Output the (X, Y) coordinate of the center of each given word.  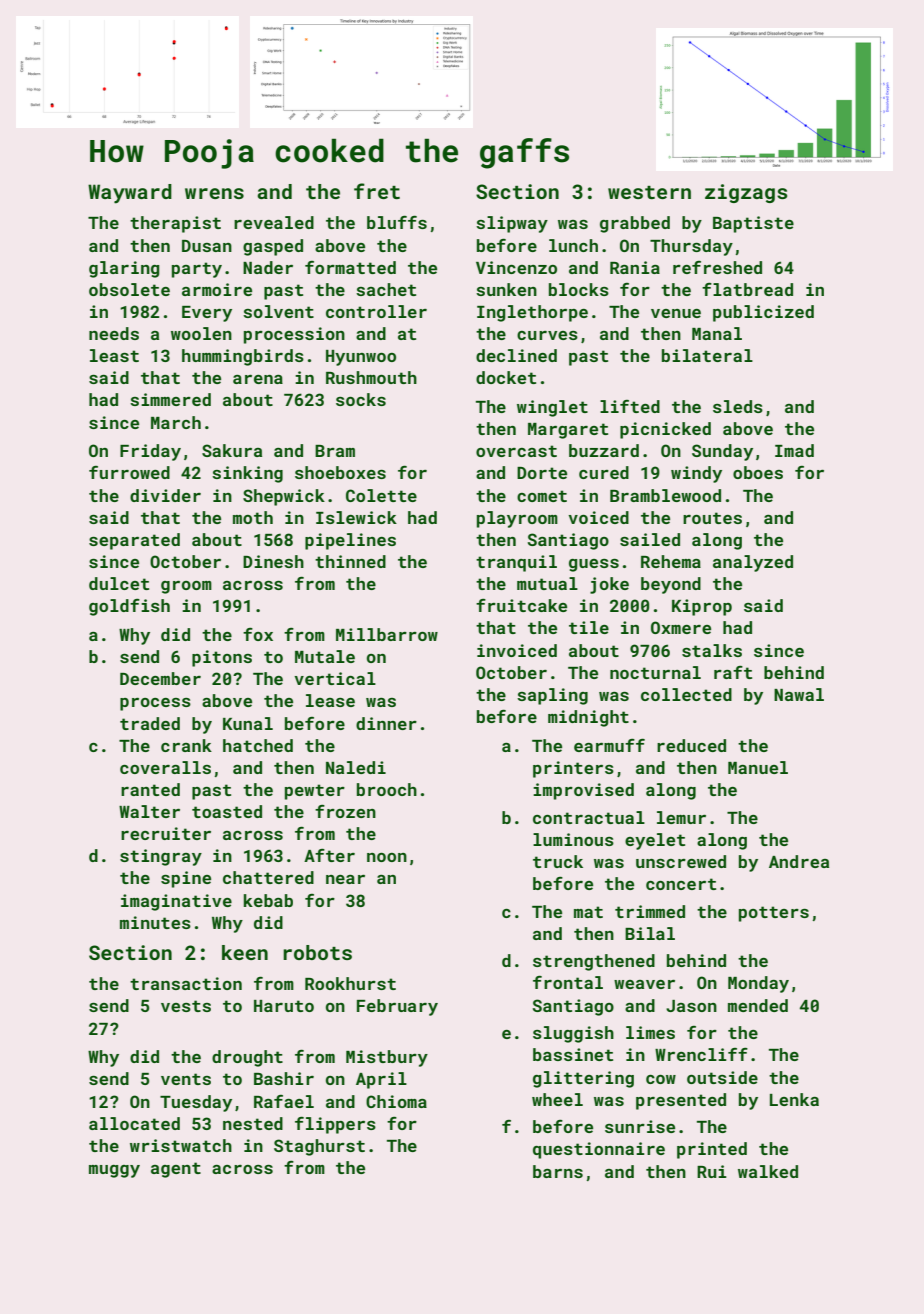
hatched (258, 745)
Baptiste (753, 224)
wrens (214, 193)
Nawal (799, 694)
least (114, 355)
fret (377, 191)
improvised (583, 791)
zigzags (746, 193)
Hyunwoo (361, 358)
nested (253, 1123)
